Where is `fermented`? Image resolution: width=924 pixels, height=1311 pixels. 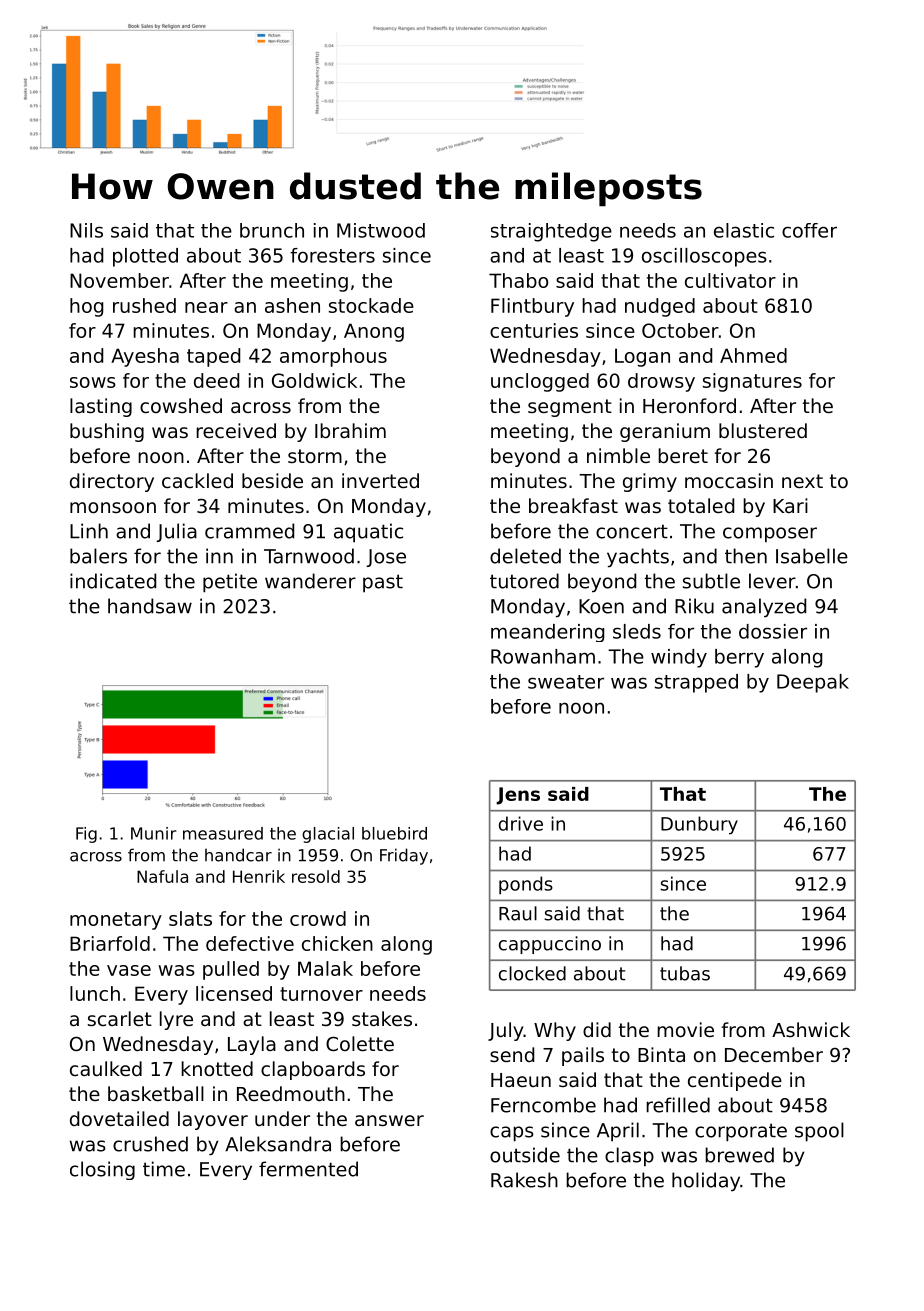
fermented is located at coordinates (308, 1169).
